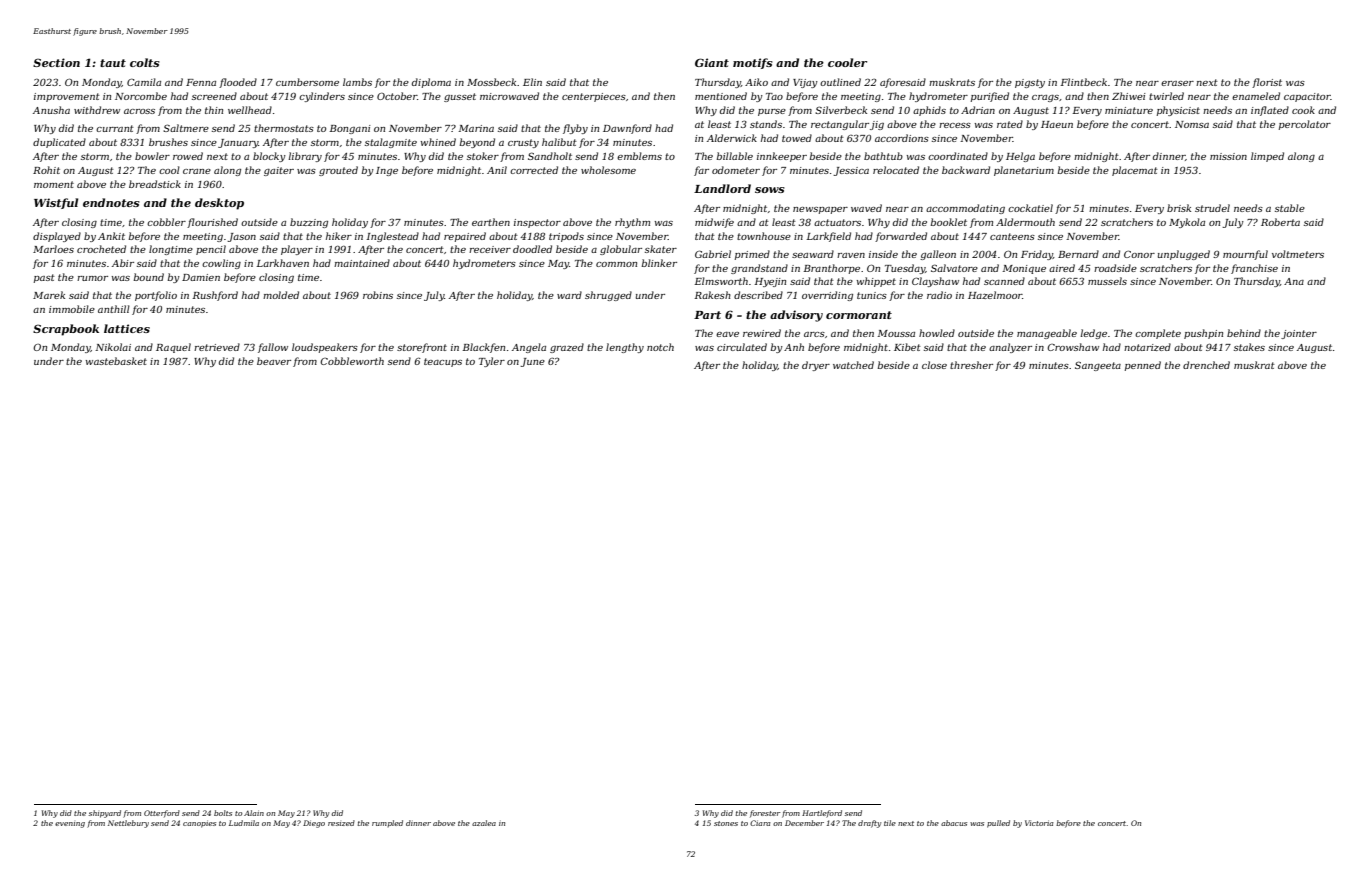 The height and width of the page is (887, 1372). Describe the element at coordinates (575, 129) in the page. I see `flyby` at that location.
